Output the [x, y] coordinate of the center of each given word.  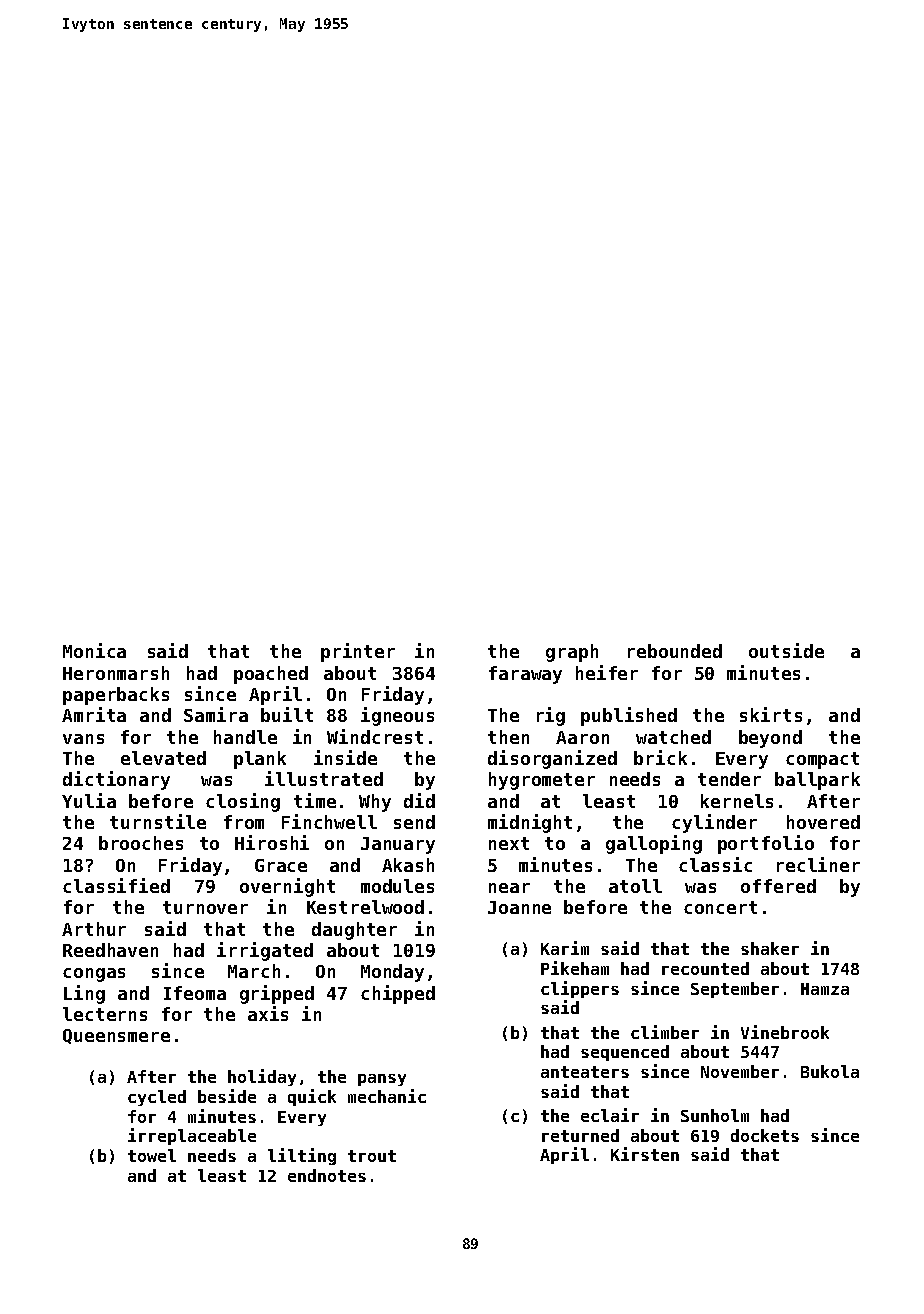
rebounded [675, 651]
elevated [163, 758]
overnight [287, 887]
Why [375, 803]
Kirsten [645, 1154]
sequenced [625, 1053]
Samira [216, 714]
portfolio [766, 844]
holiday [262, 1077]
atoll [635, 886]
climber [665, 1032]
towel [152, 1155]
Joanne [519, 907]
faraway [525, 675]
